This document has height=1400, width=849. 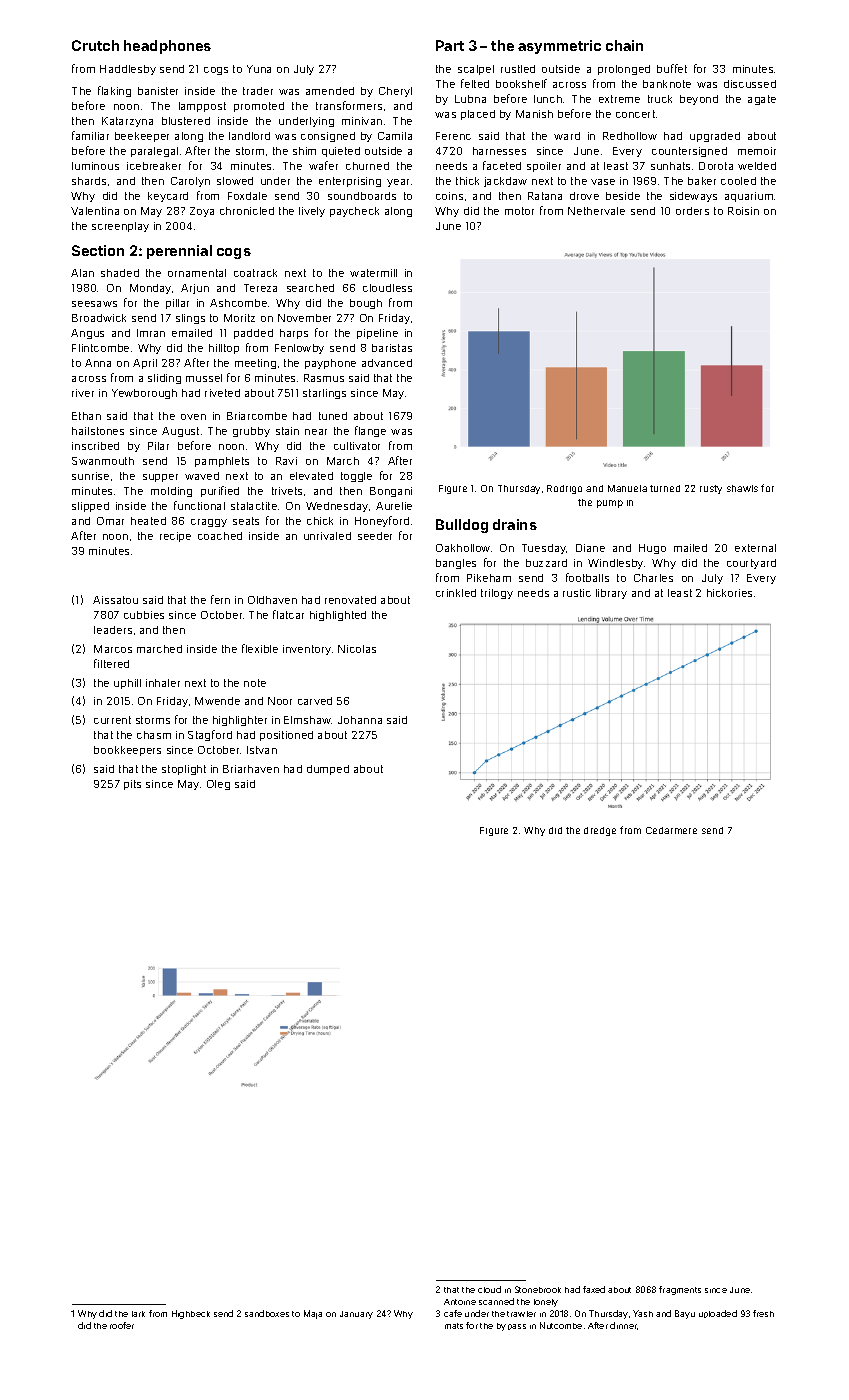 What do you see at coordinates (103, 461) in the document?
I see `Swanmouth` at bounding box center [103, 461].
